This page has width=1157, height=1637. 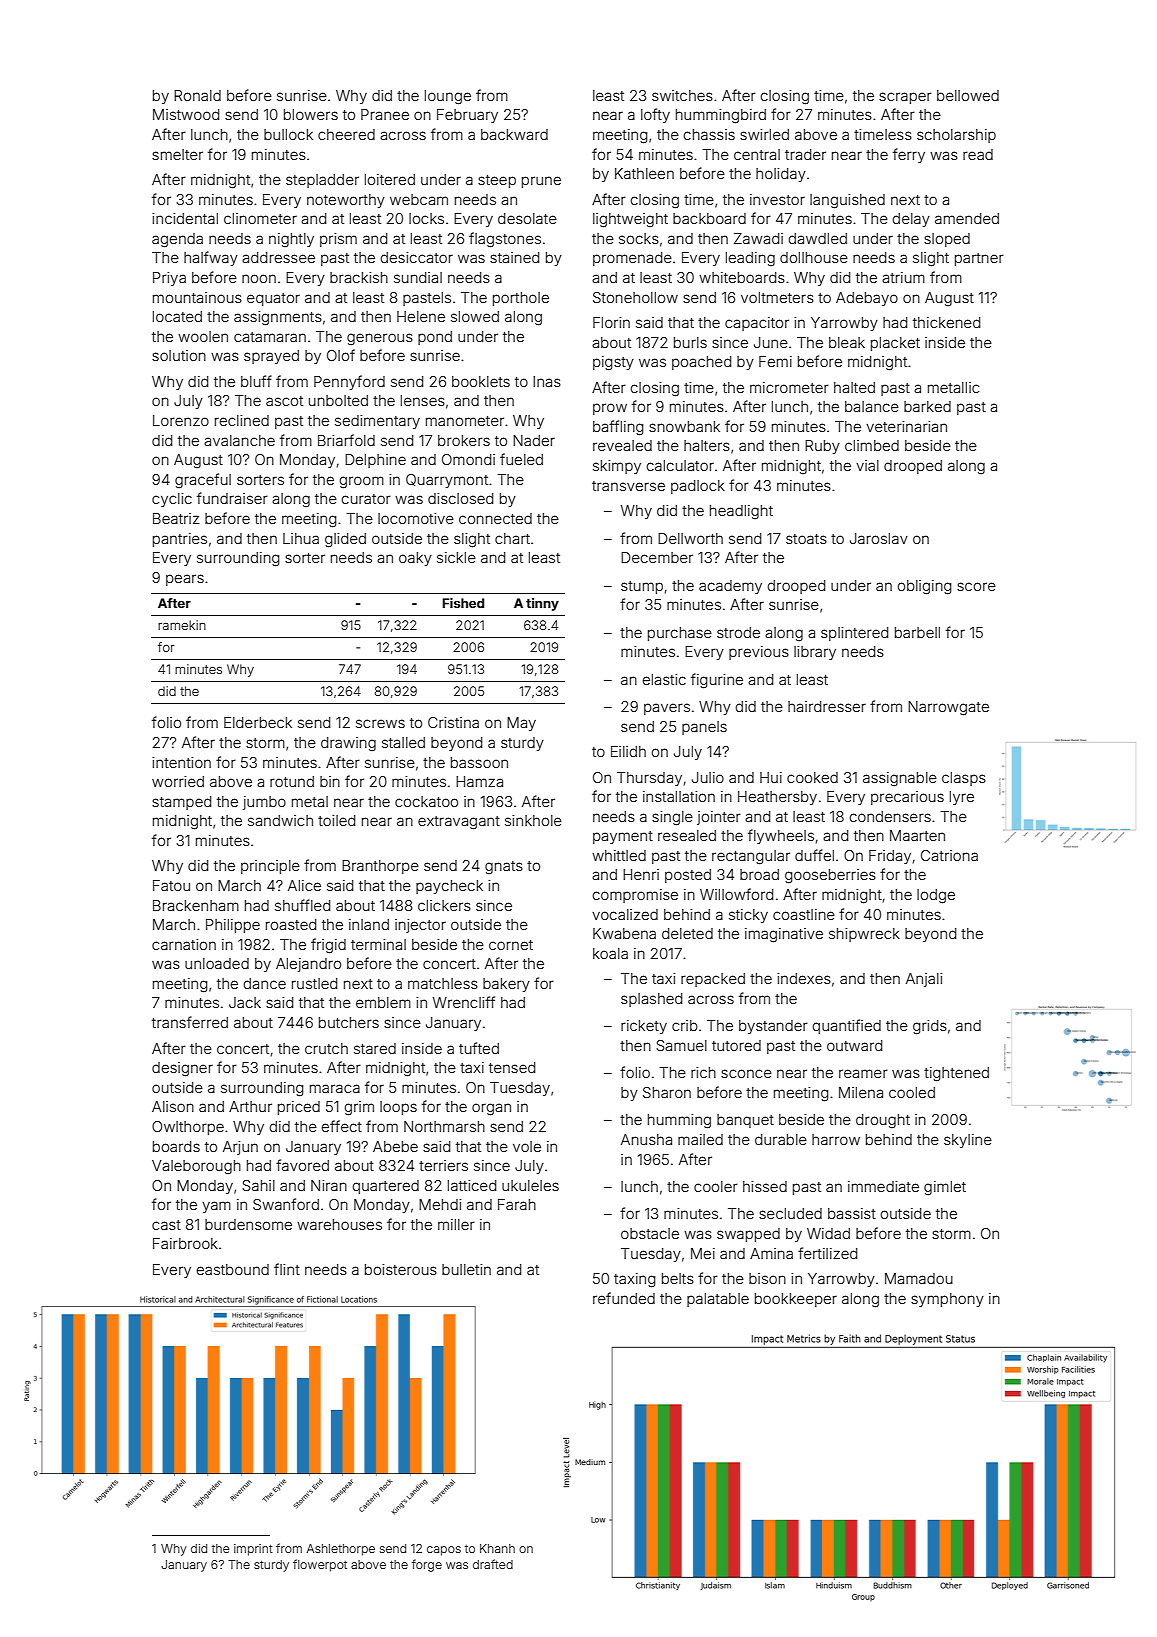 What do you see at coordinates (253, 1550) in the page?
I see `imprint` at bounding box center [253, 1550].
